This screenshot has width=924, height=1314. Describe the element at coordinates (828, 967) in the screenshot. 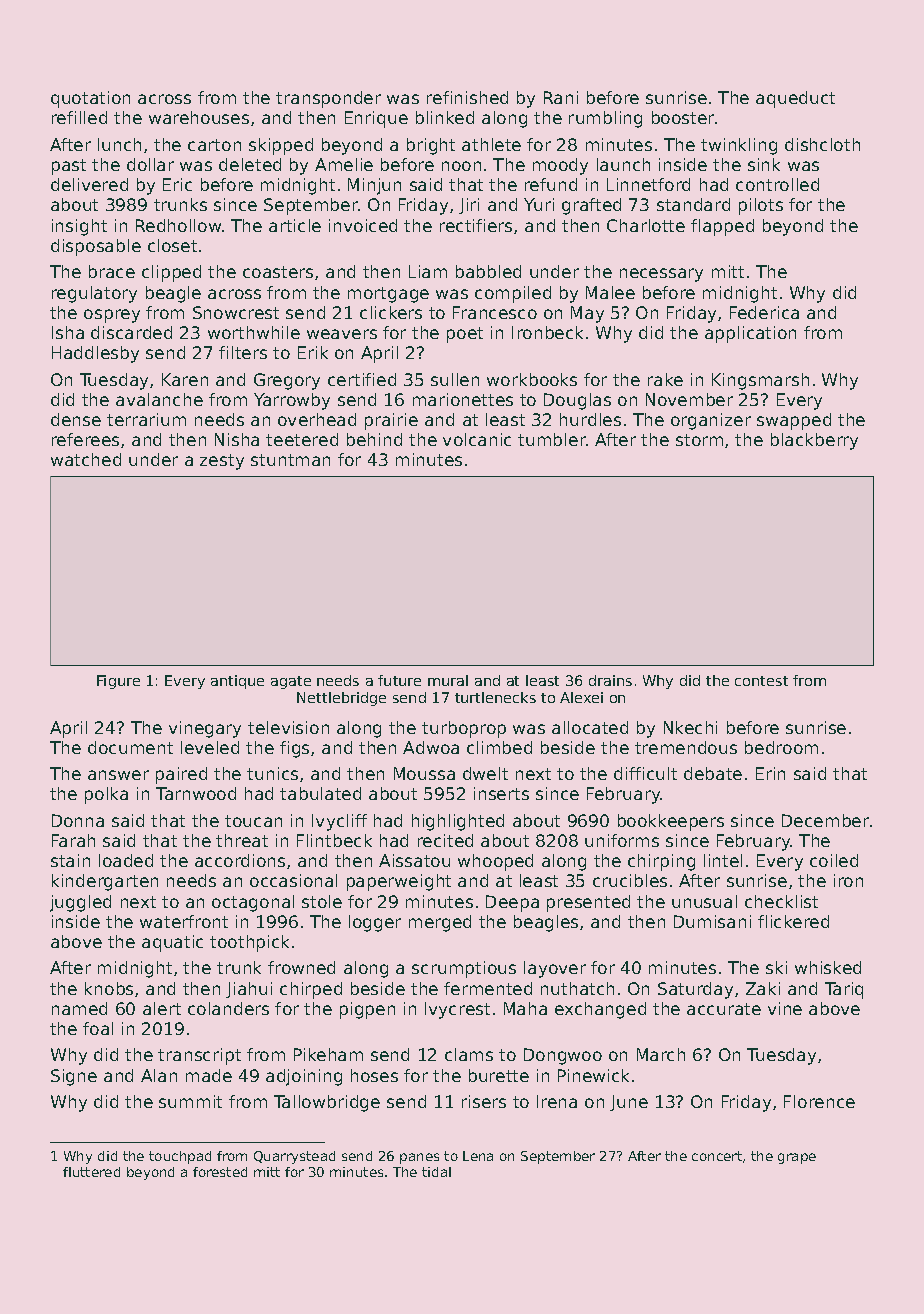

I see `whisked` at that location.
